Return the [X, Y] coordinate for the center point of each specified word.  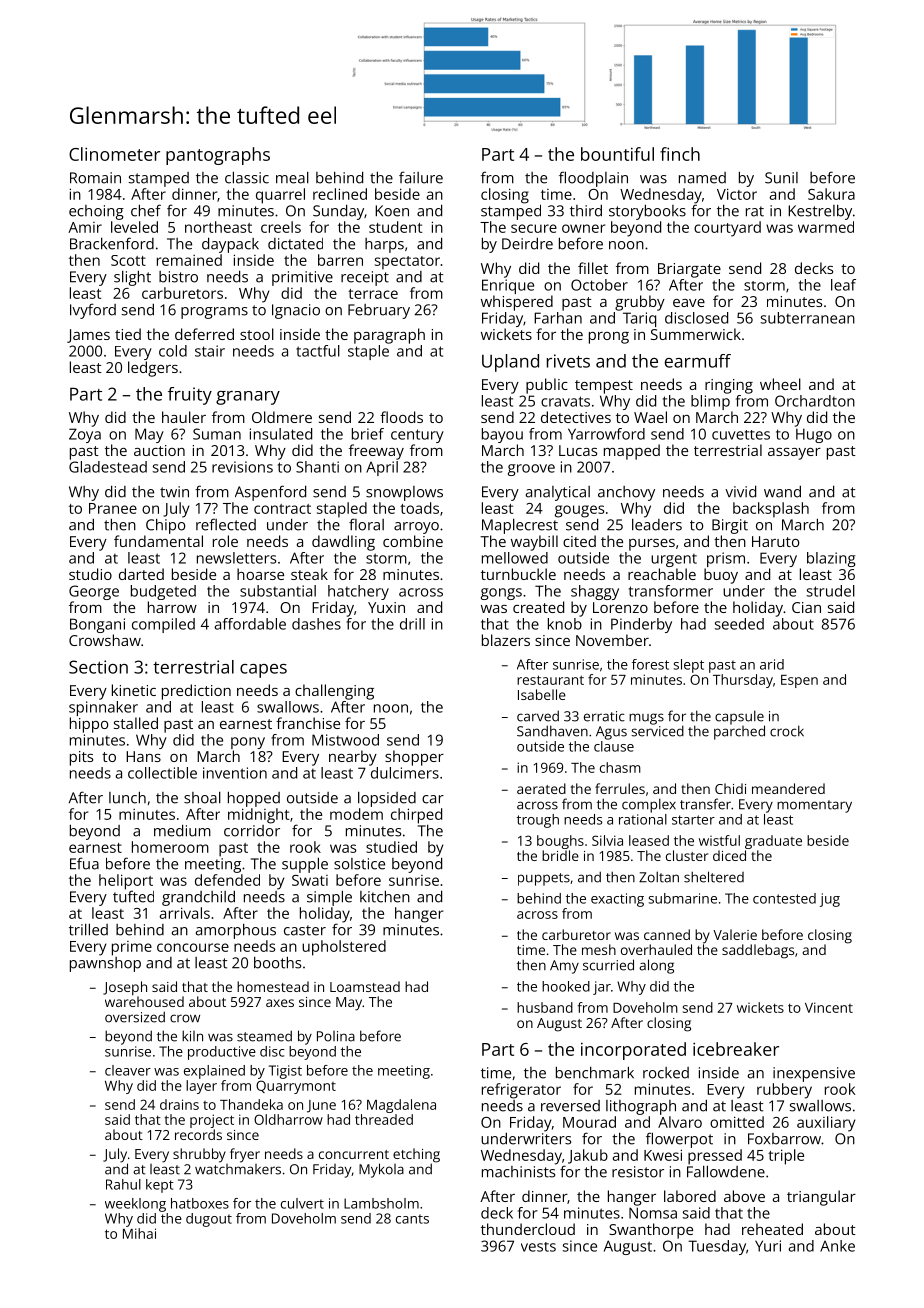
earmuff [698, 361]
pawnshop [105, 964]
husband [545, 1007]
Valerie [735, 934]
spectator [407, 263]
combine [413, 541]
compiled [163, 625]
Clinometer [114, 154]
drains [179, 1104]
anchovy [626, 493]
